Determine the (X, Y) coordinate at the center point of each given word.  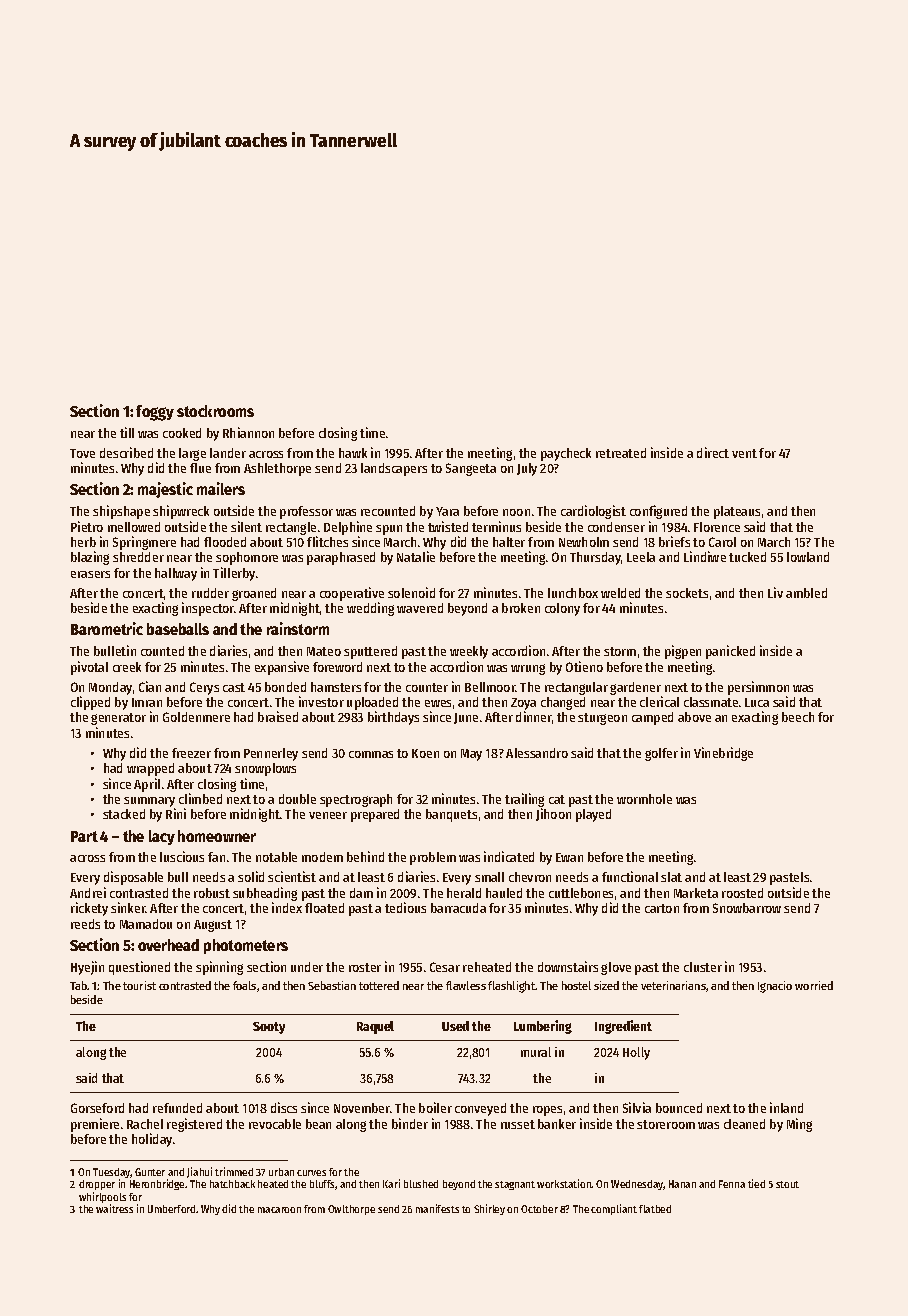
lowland (808, 557)
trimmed (234, 1171)
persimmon (758, 688)
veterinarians (673, 985)
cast (234, 687)
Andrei (88, 892)
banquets (451, 815)
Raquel (375, 1027)
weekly (469, 652)
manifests (437, 1208)
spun (389, 530)
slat (671, 877)
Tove (82, 453)
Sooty (269, 1028)
